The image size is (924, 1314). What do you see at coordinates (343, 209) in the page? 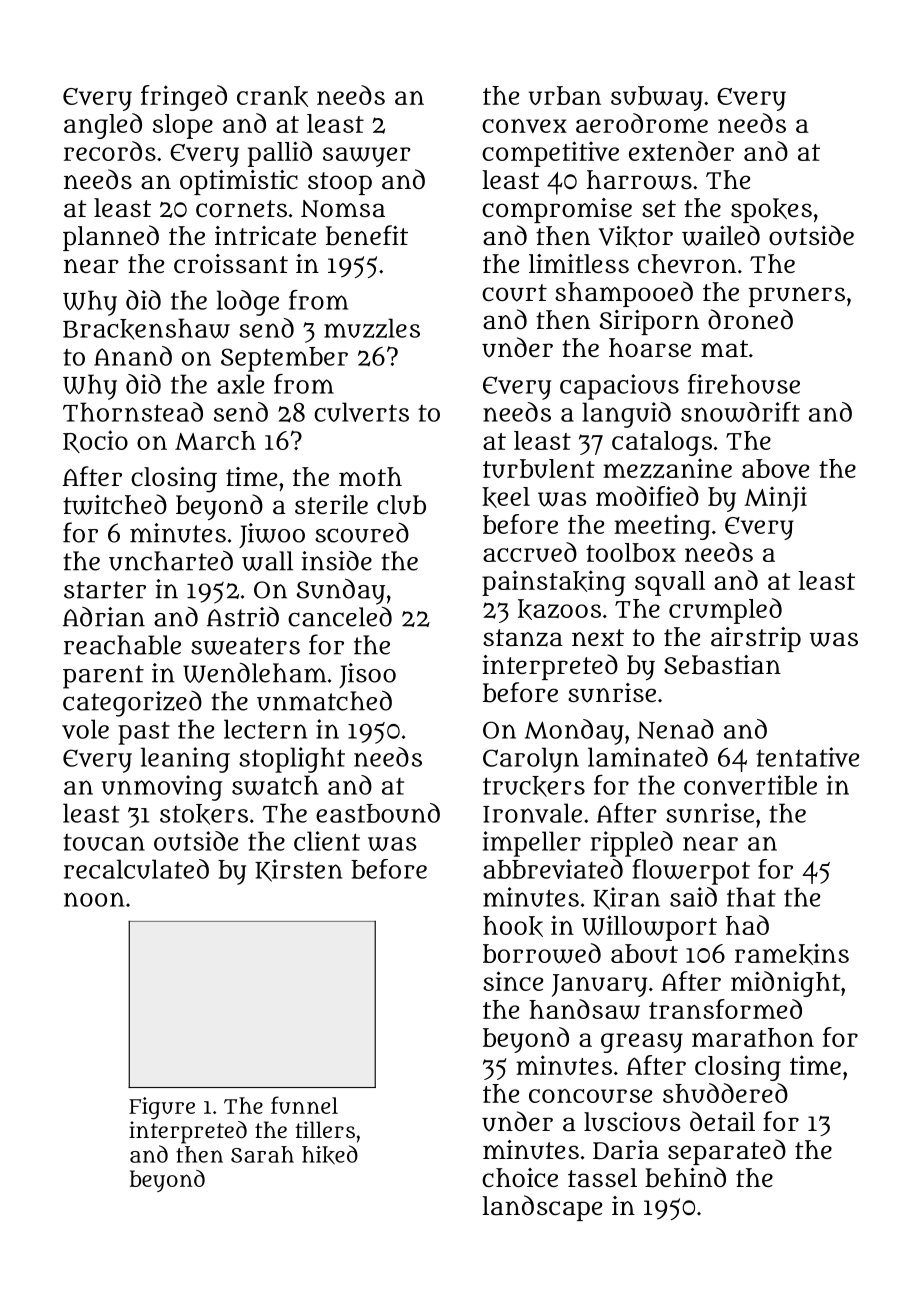
I see `Nomsa` at bounding box center [343, 209].
